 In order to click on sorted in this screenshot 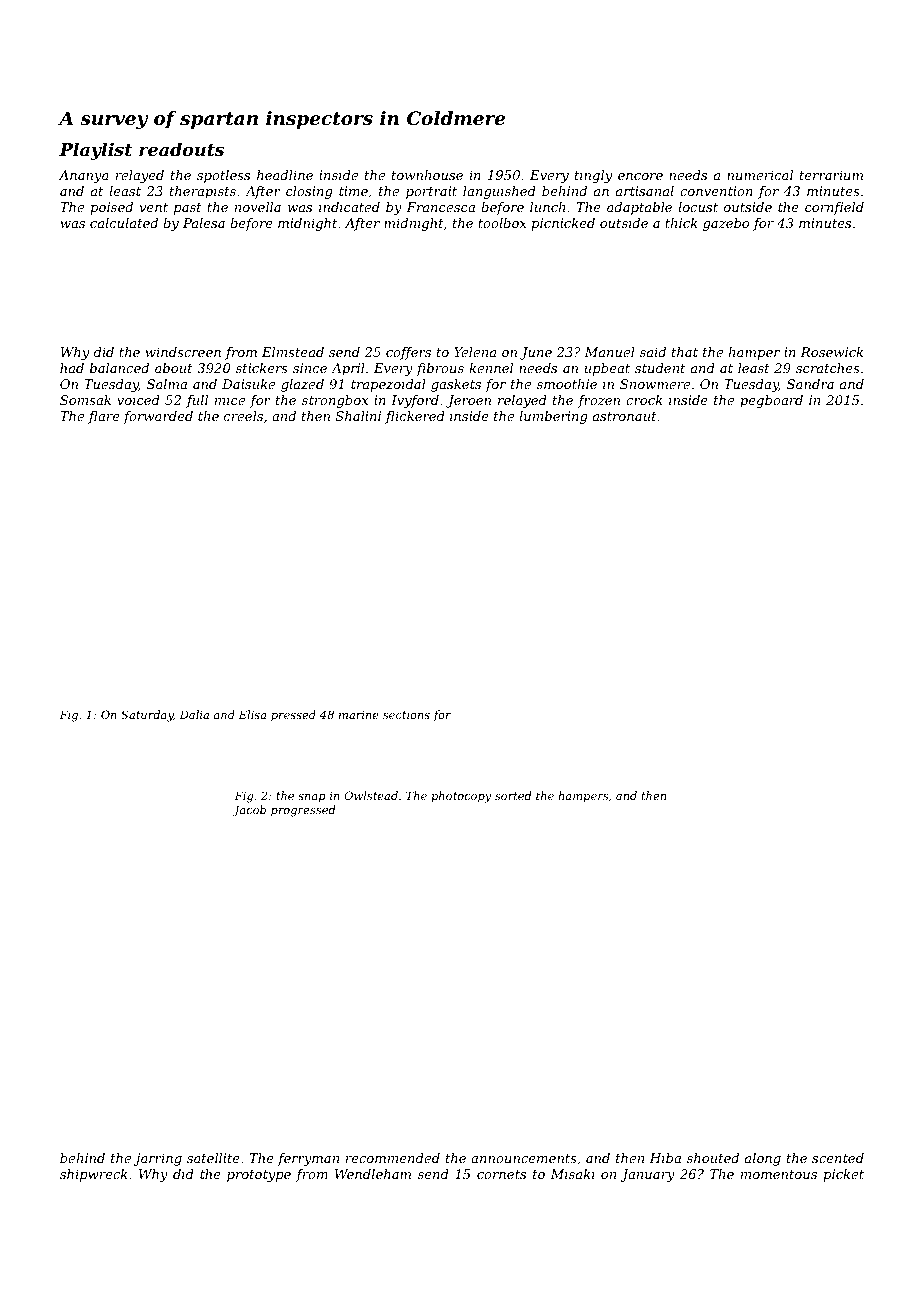, I will do `click(513, 795)`.
